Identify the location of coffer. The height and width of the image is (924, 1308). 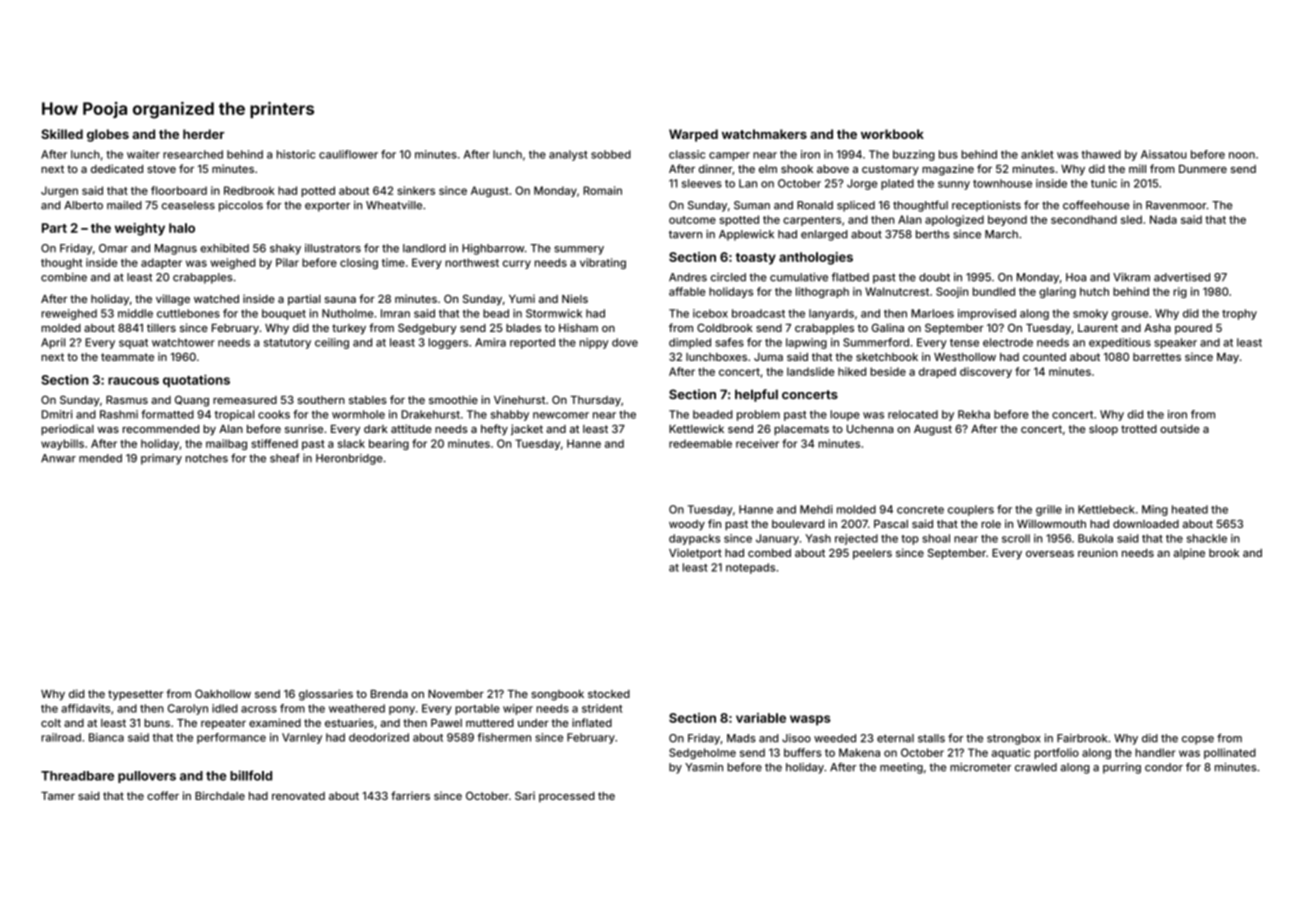
(163, 795).
